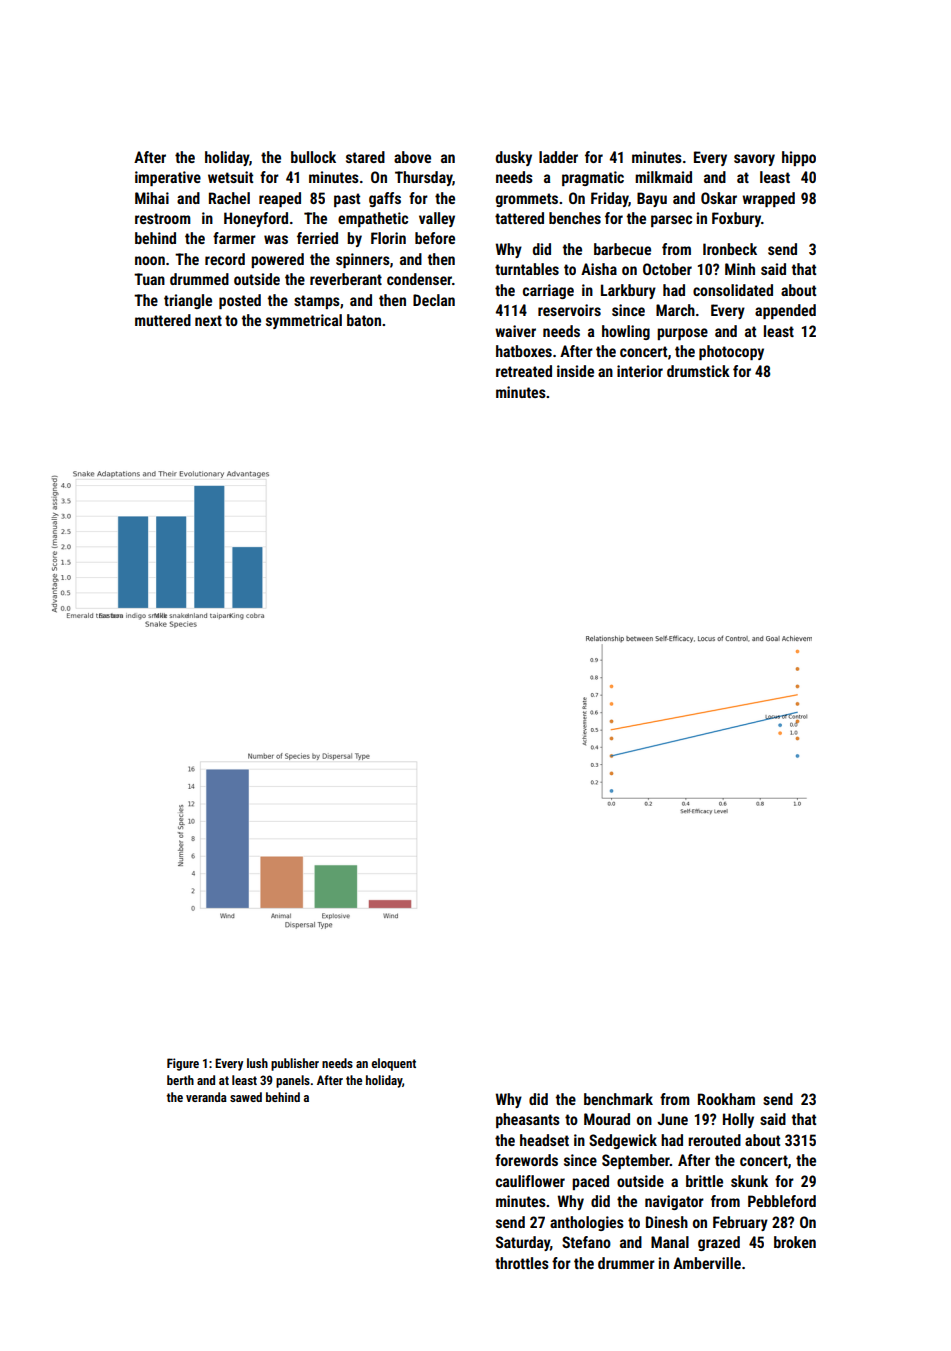 The image size is (951, 1351). Describe the element at coordinates (530, 1181) in the screenshot. I see `cauliflower` at that location.
